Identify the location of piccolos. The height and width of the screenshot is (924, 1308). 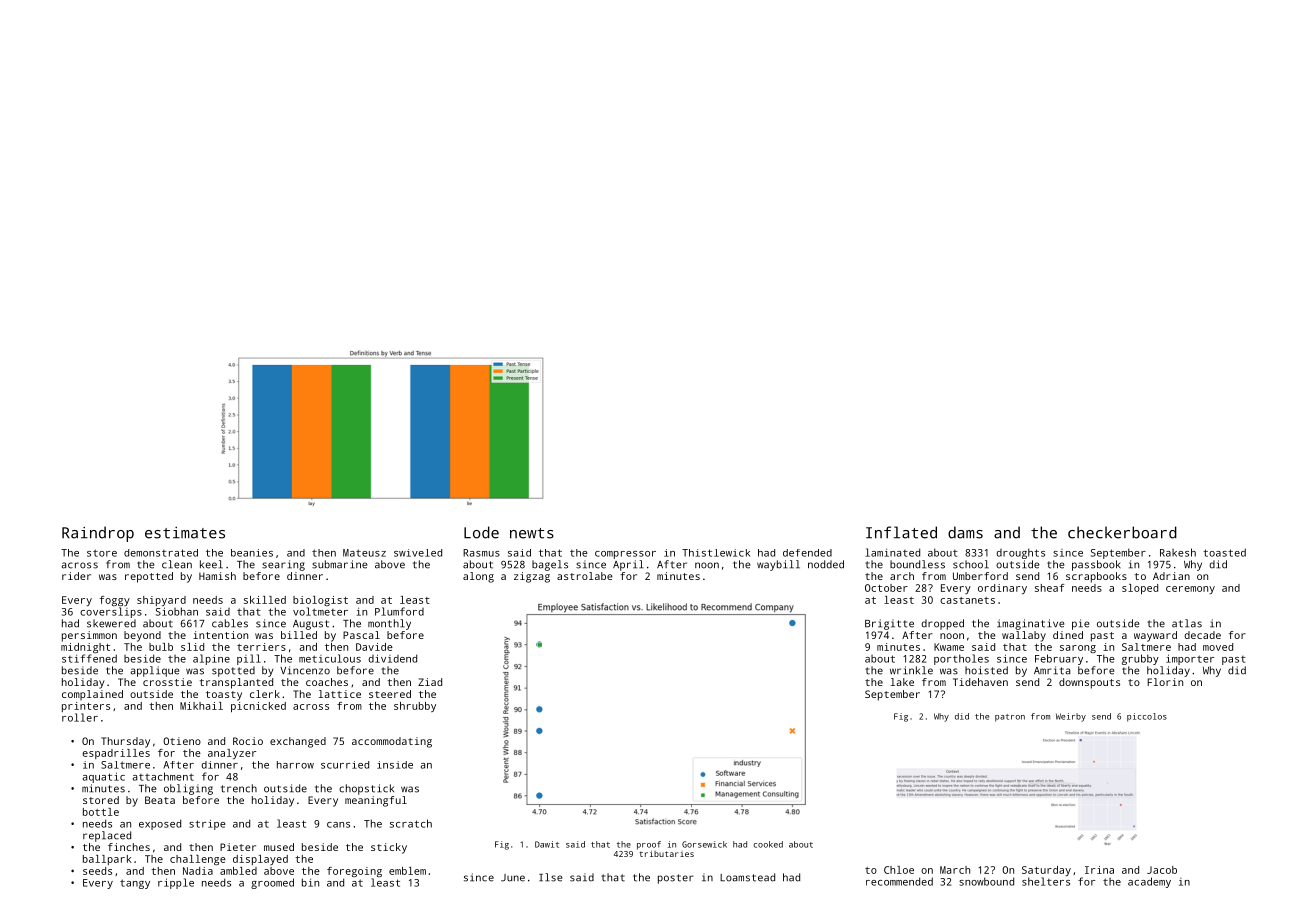
(1147, 717).
